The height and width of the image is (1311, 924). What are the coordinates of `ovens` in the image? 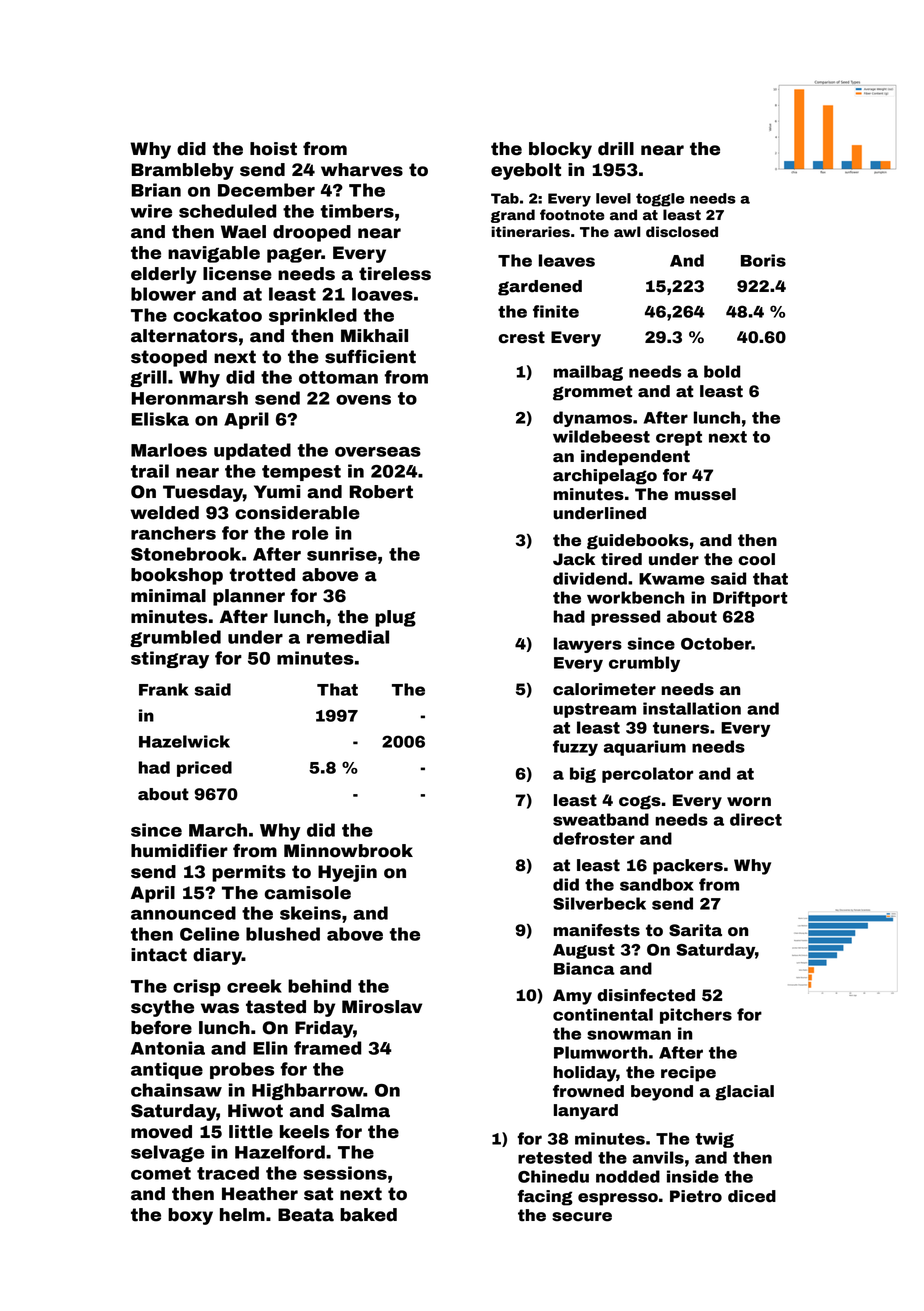 It's located at (363, 400).
